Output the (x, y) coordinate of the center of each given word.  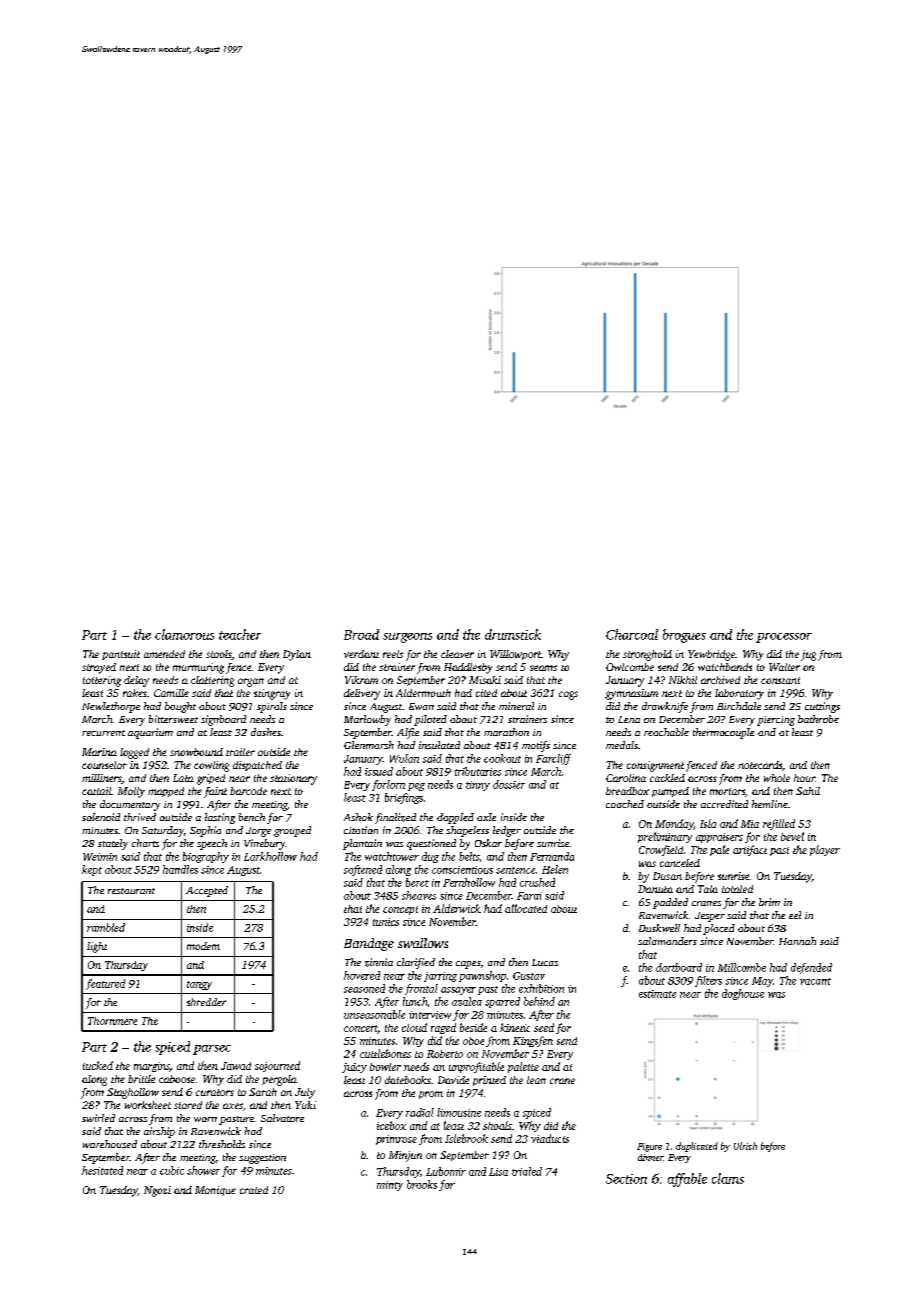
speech (212, 844)
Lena (629, 719)
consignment (655, 766)
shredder (206, 1002)
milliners (102, 779)
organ (251, 682)
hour (804, 778)
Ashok (358, 817)
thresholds (222, 1144)
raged (443, 1028)
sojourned (277, 1066)
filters (708, 981)
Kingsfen (533, 1041)
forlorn (388, 785)
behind (539, 1001)
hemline (770, 804)
